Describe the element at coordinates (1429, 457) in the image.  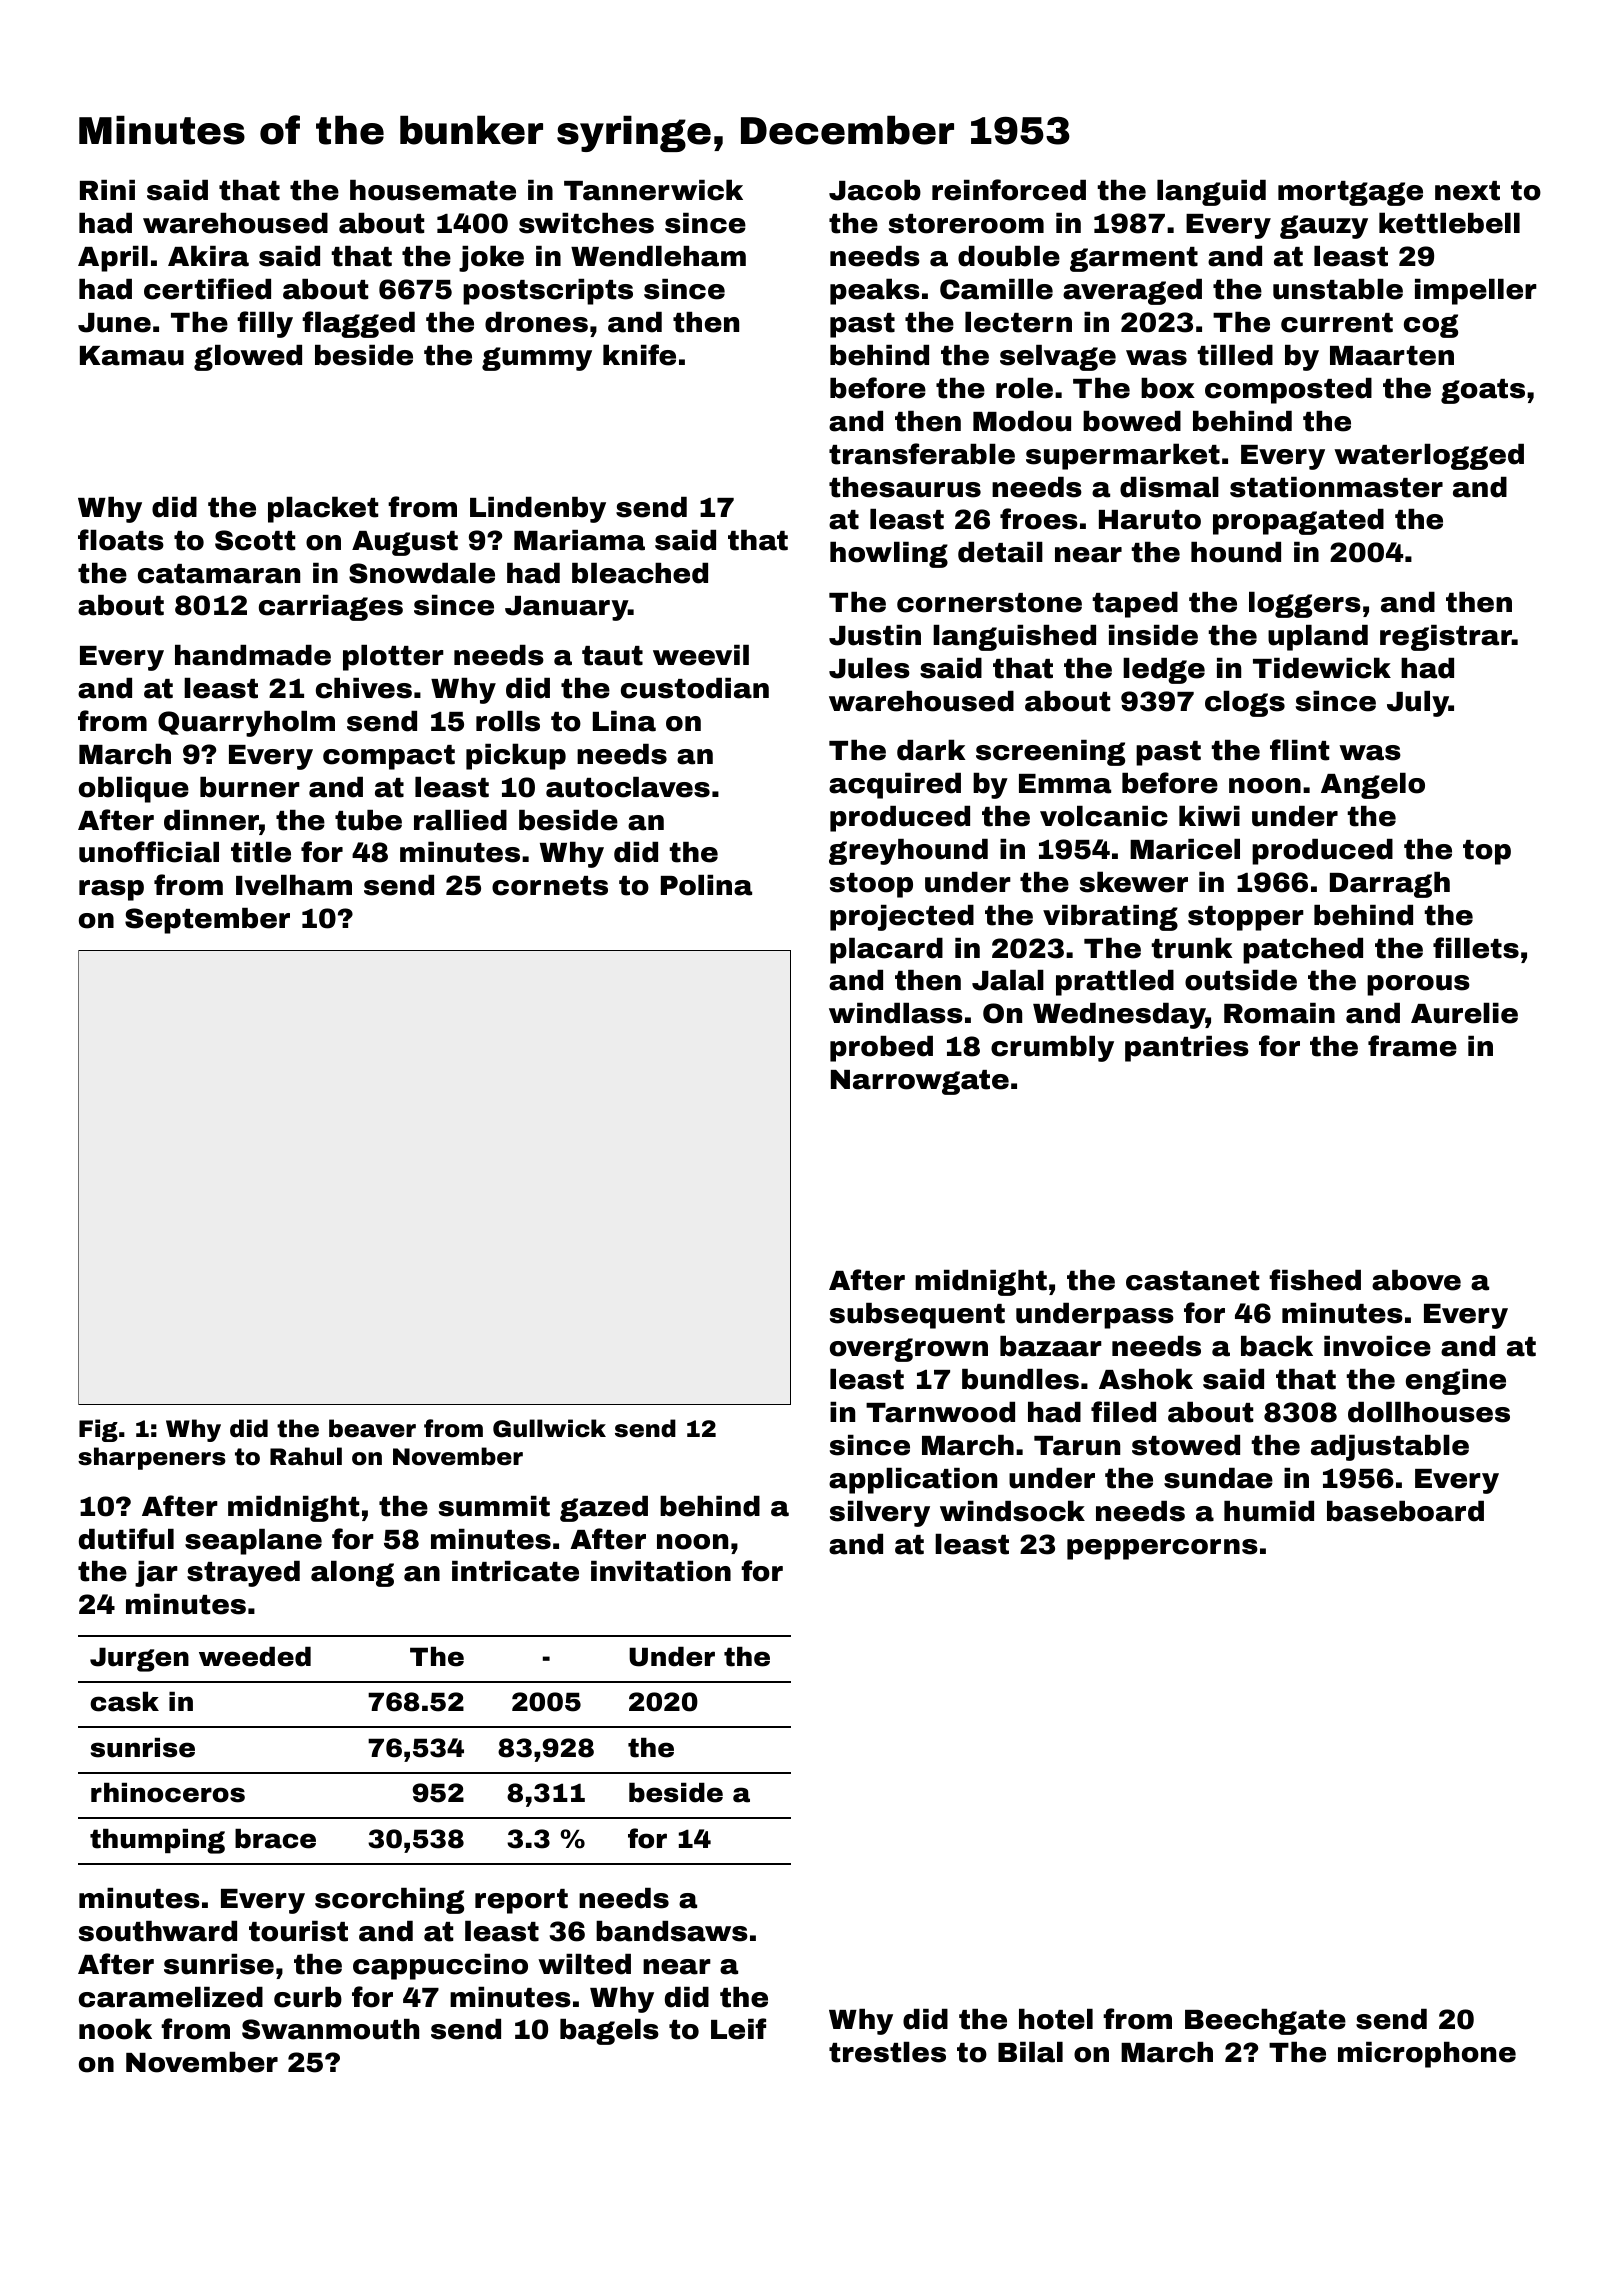
I see `waterlogged` at that location.
